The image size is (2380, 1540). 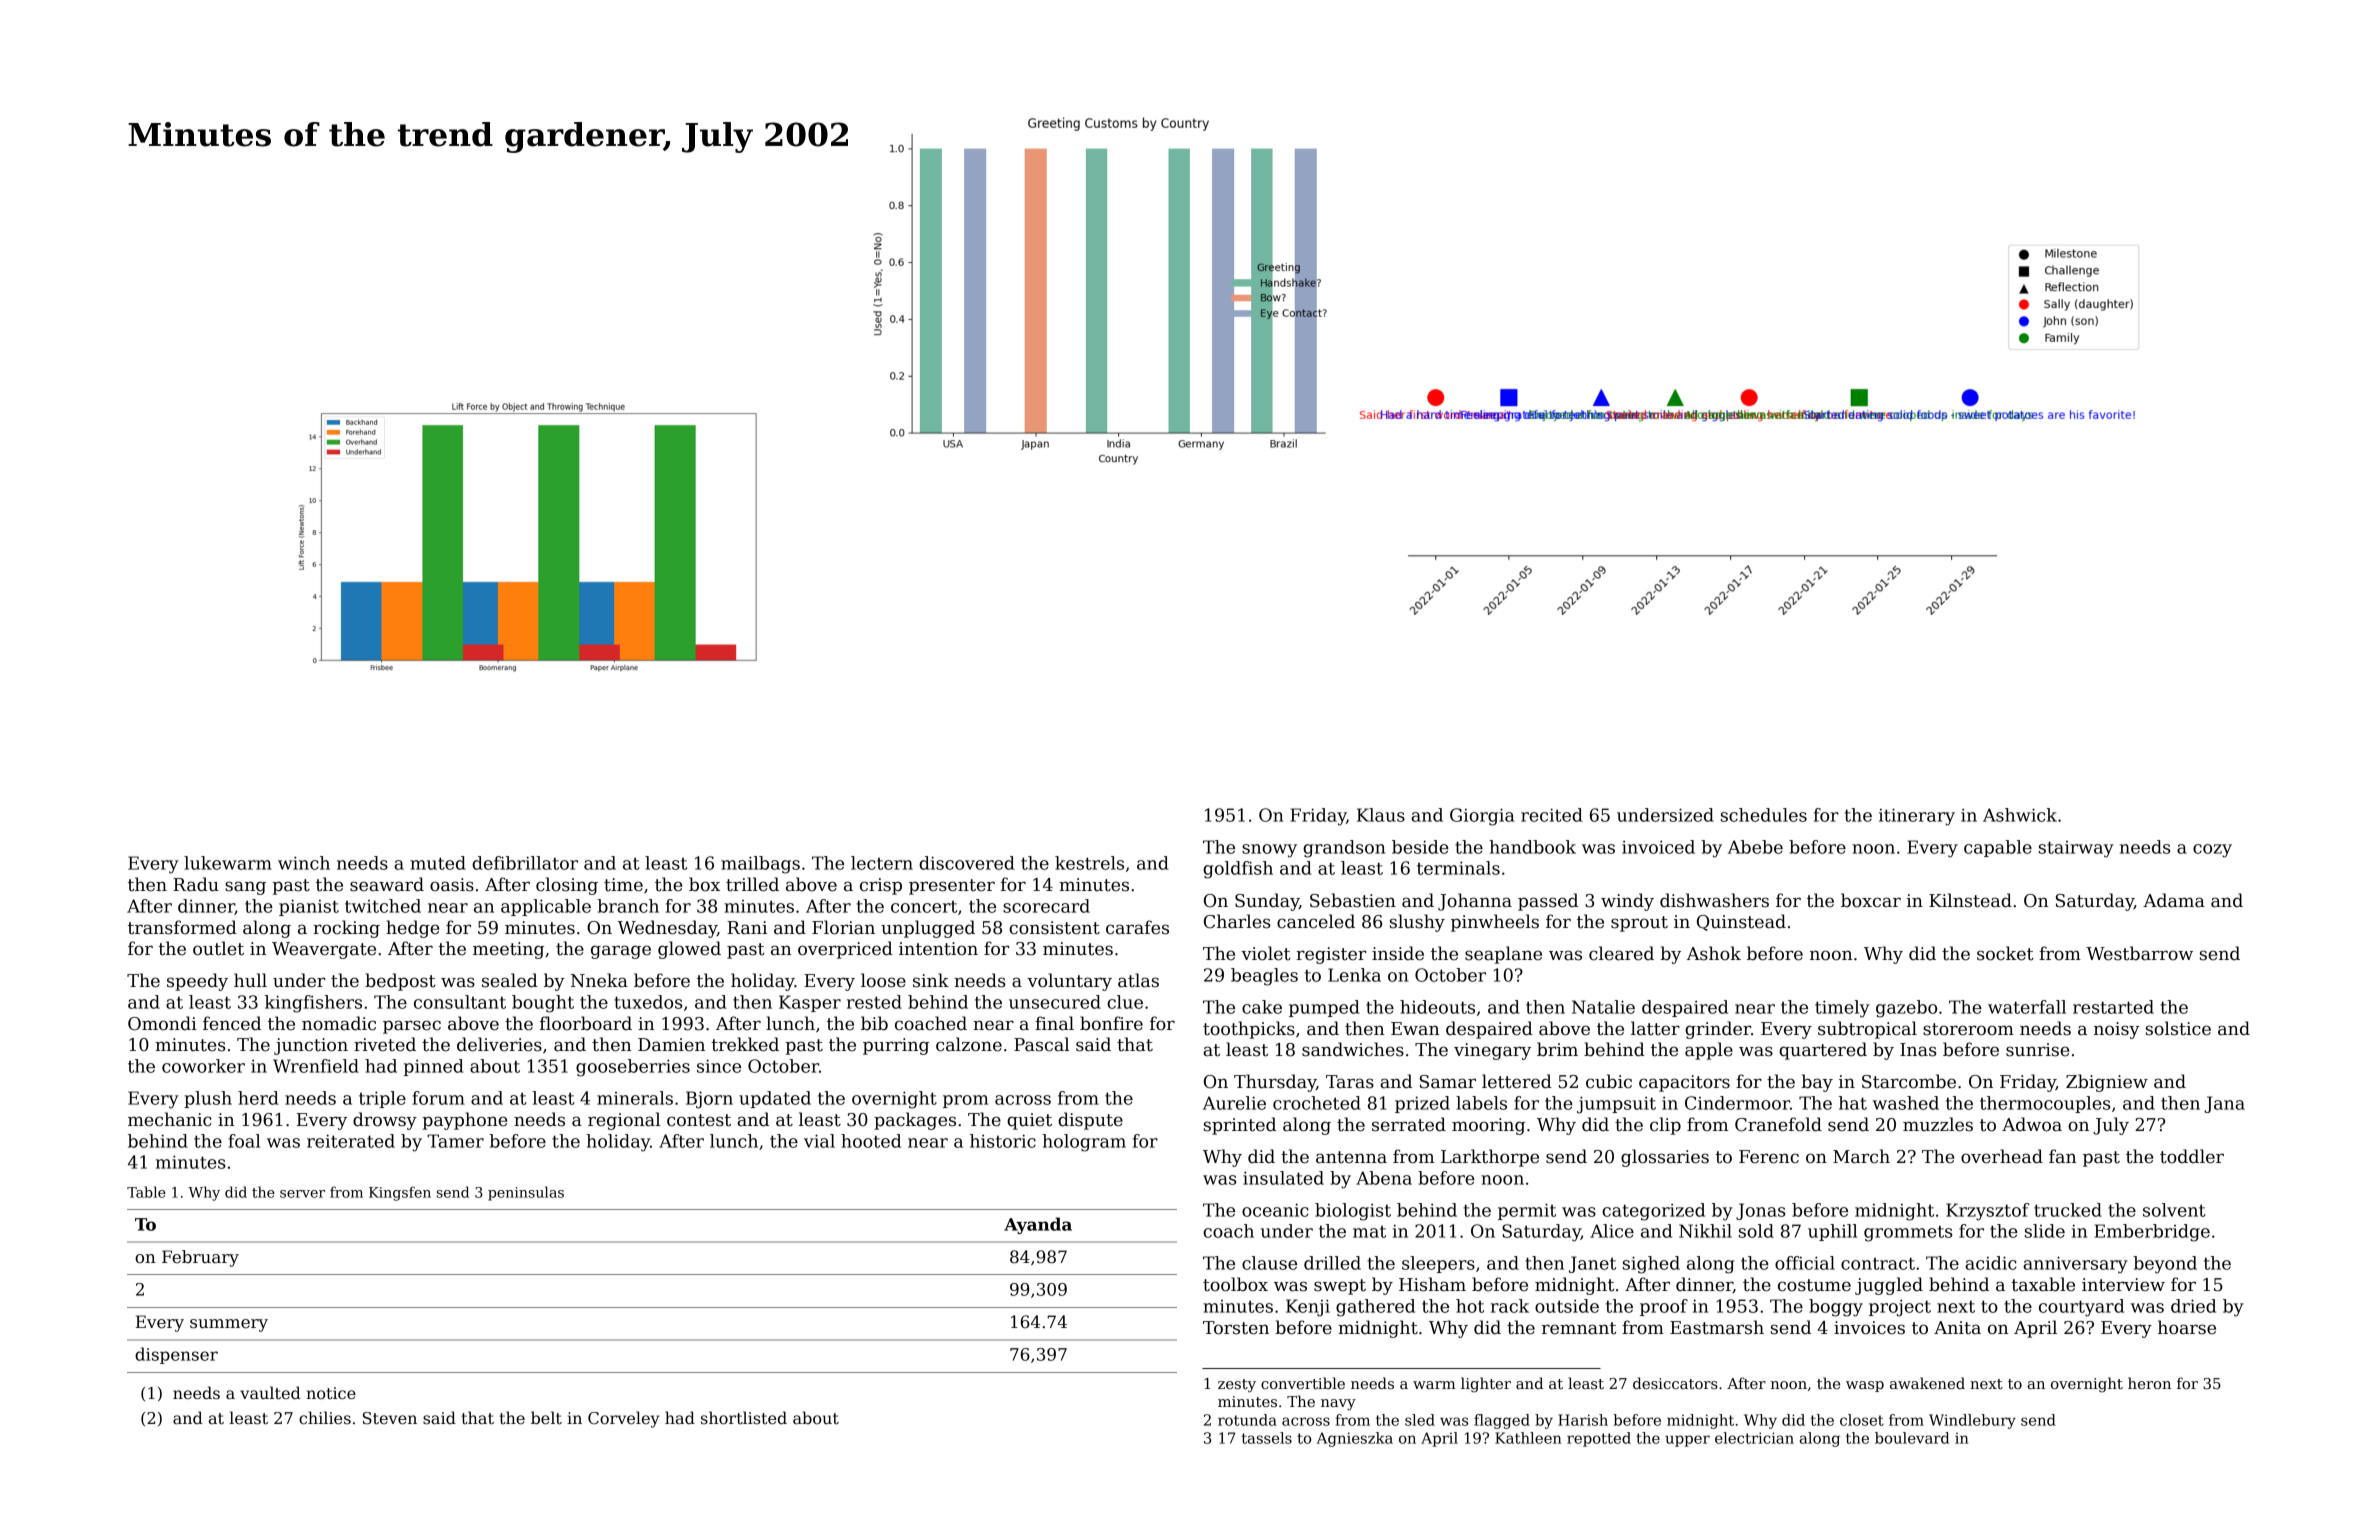 I want to click on muted, so click(x=438, y=863).
